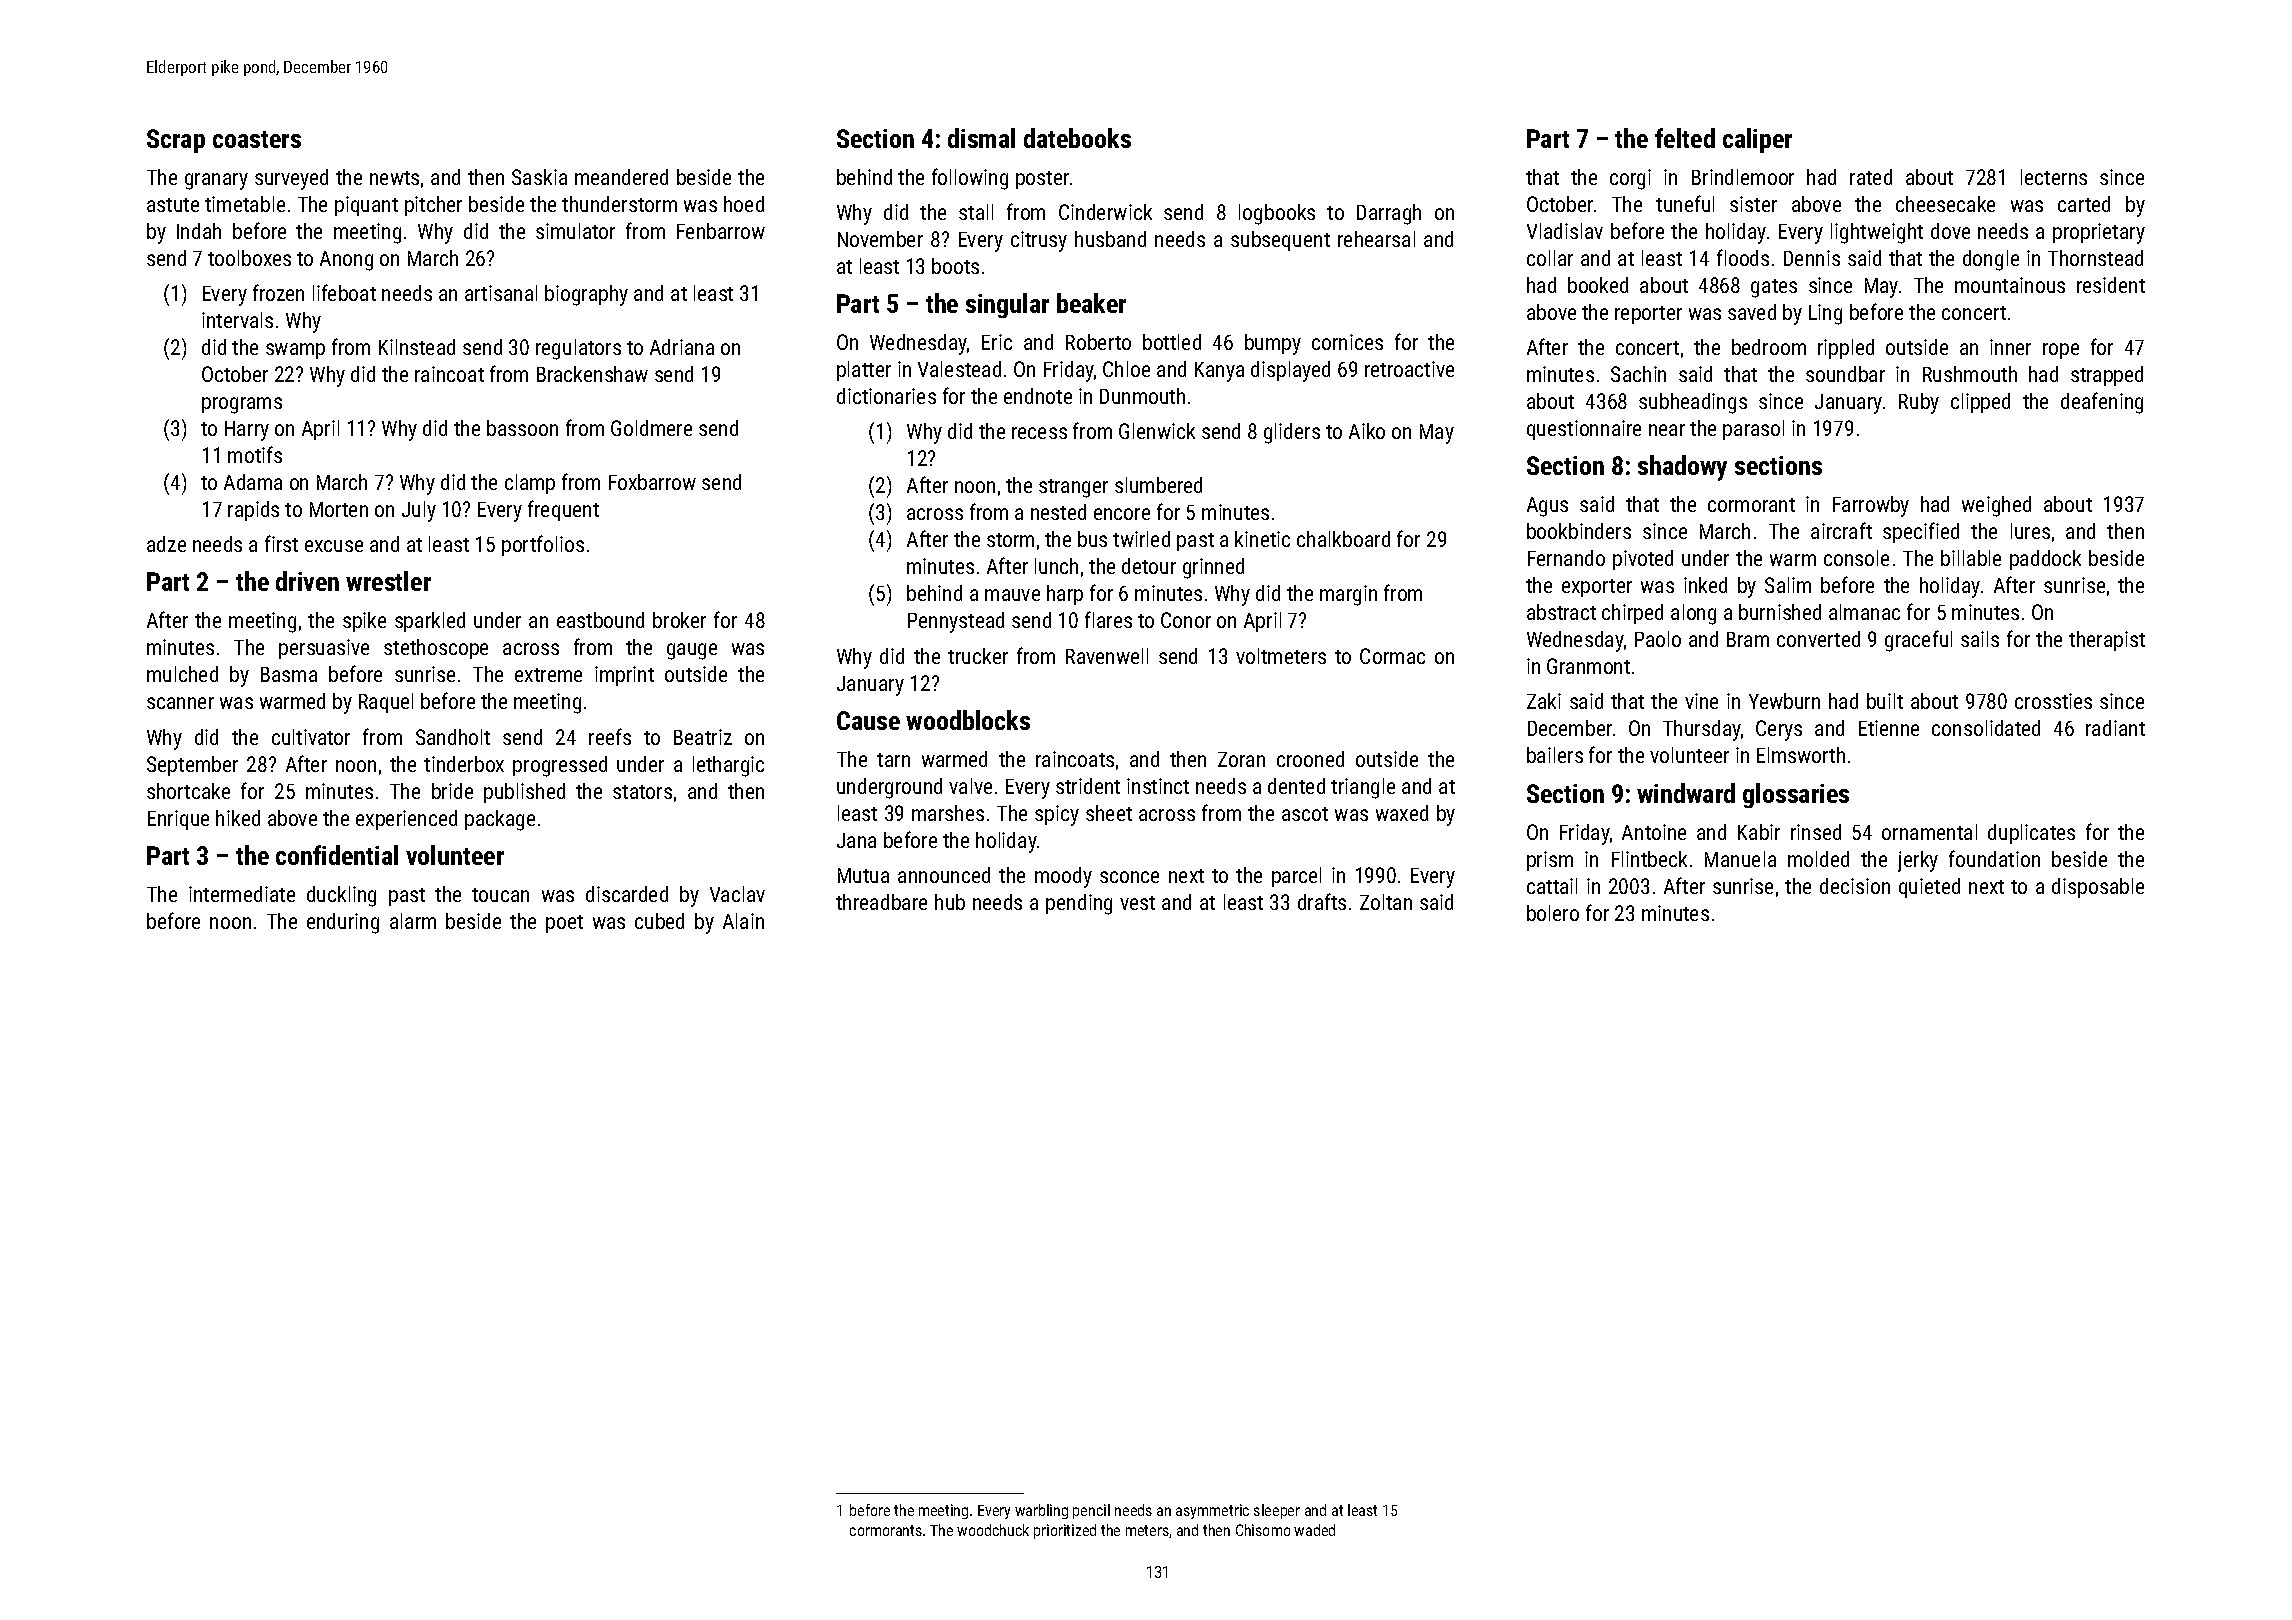 Image resolution: width=2292 pixels, height=1620 pixels. I want to click on Cinderwick, so click(1105, 212).
